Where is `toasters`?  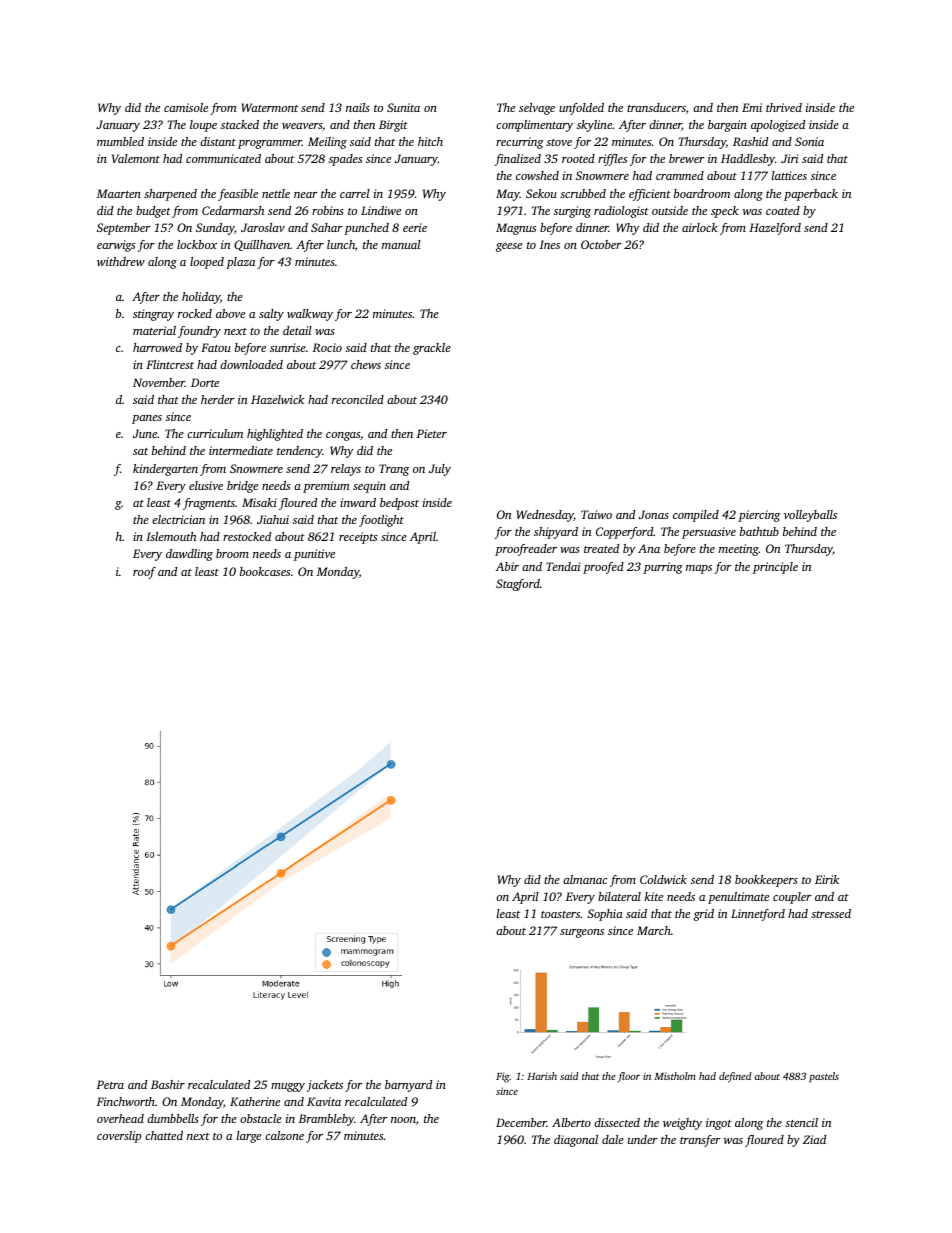
toasters is located at coordinates (560, 914).
